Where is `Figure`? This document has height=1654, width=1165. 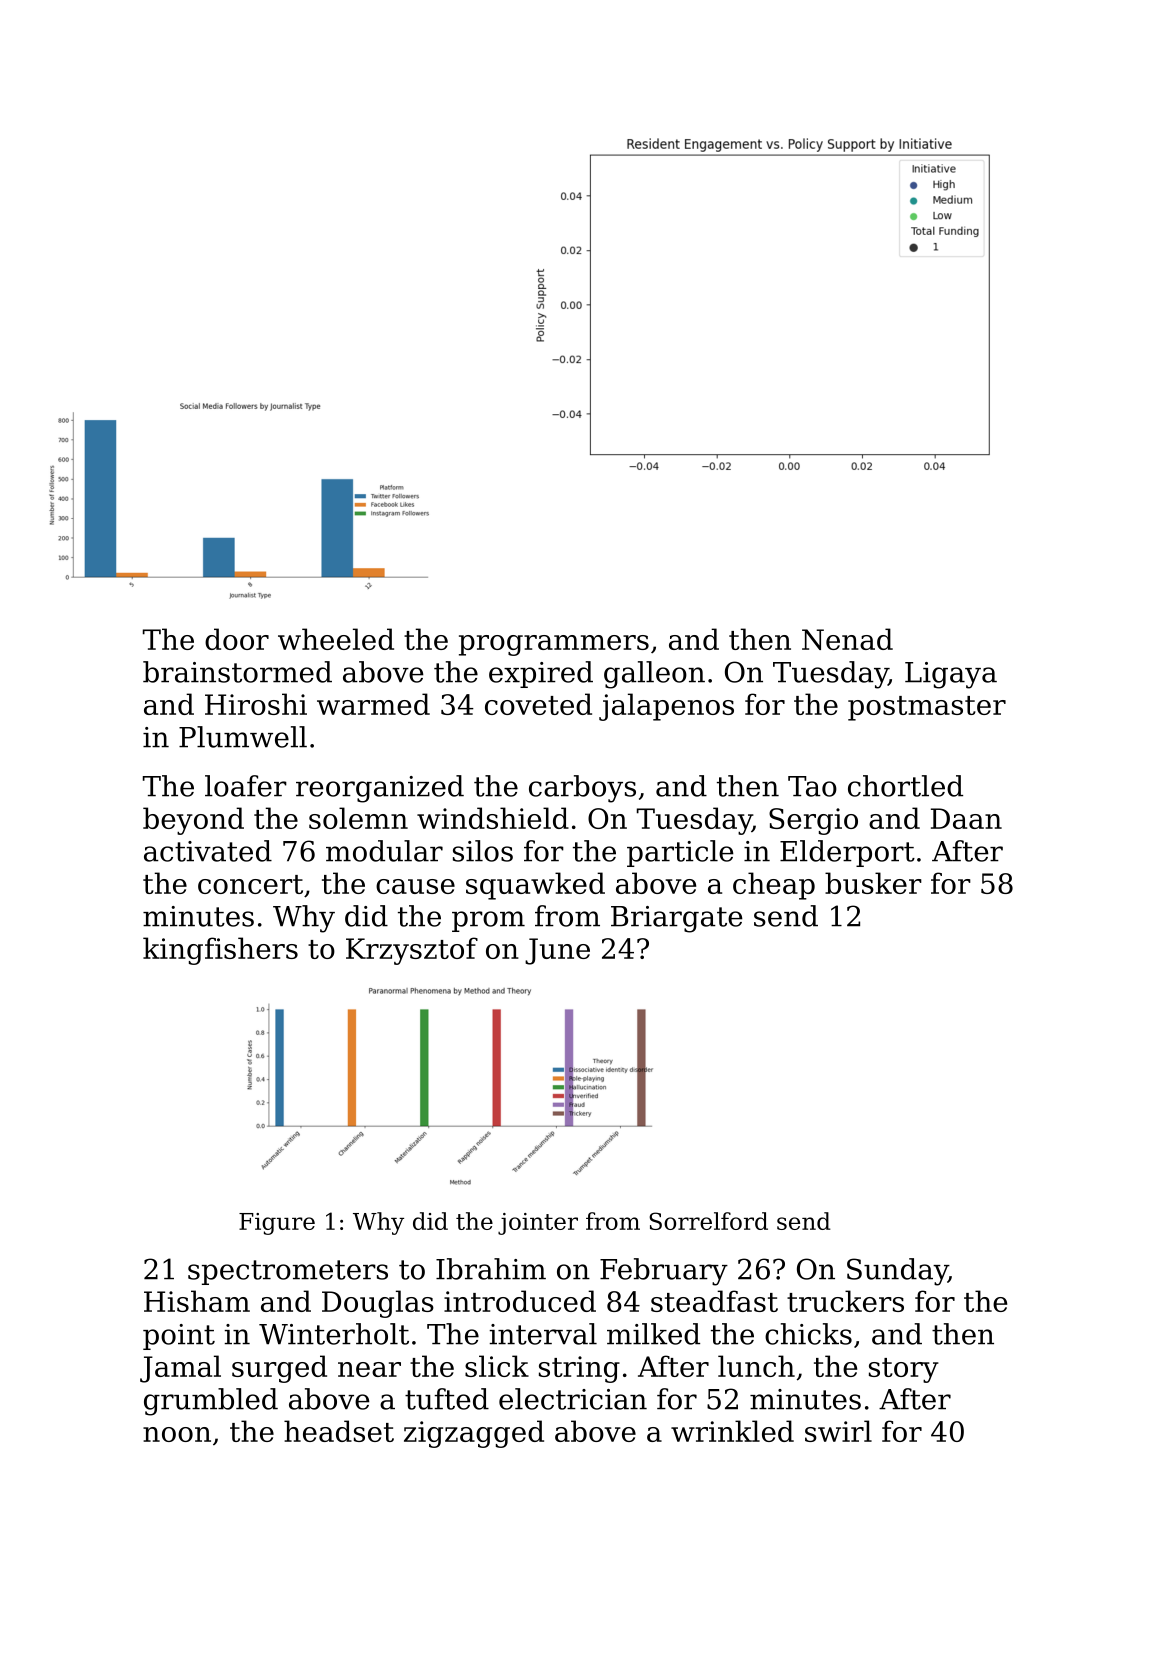
Figure is located at coordinates (277, 1224).
